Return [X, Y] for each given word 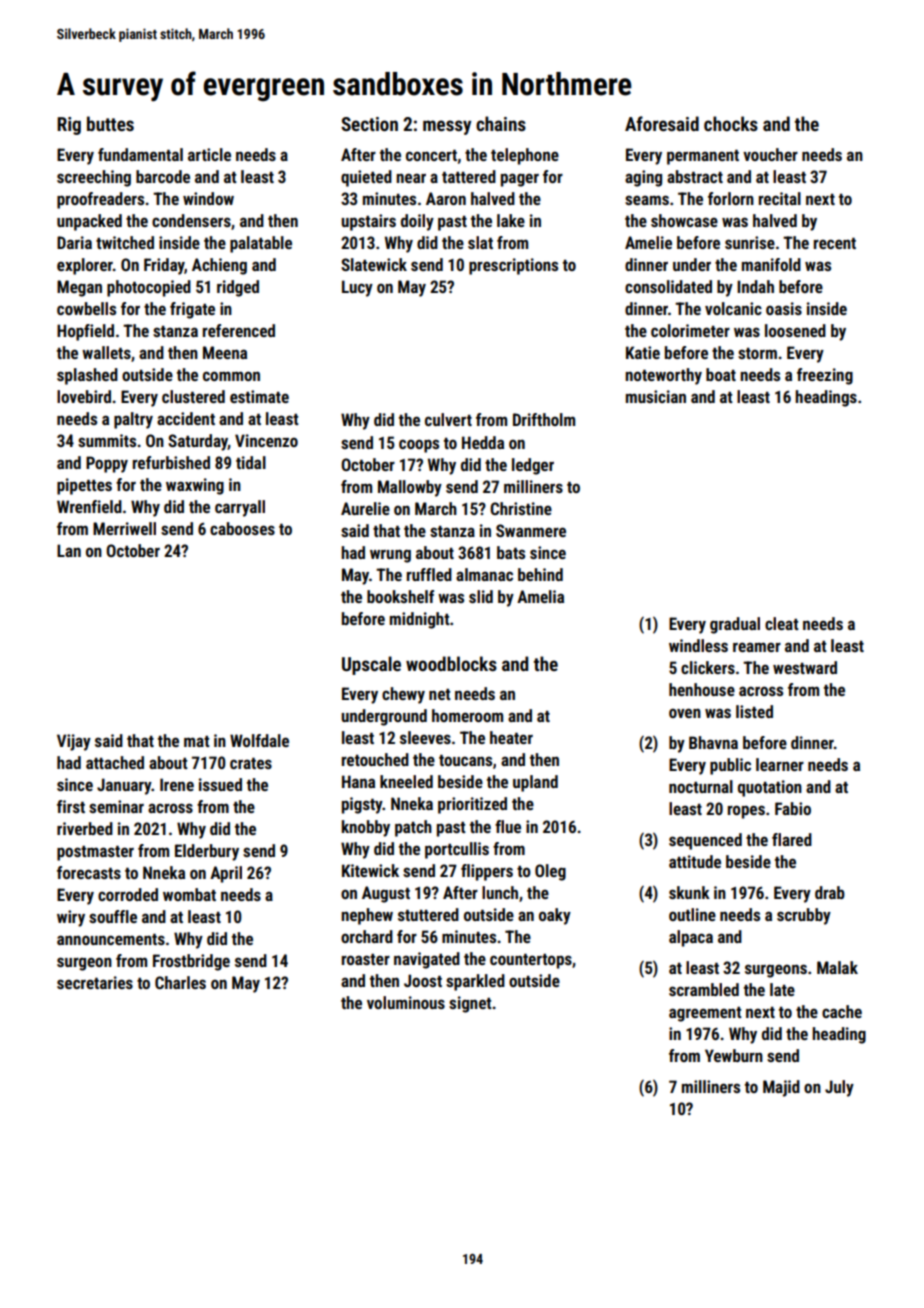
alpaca [691, 938]
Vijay [74, 742]
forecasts [89, 872]
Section [369, 124]
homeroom [467, 715]
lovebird [84, 396]
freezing [825, 376]
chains [501, 123]
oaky [555, 916]
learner [780, 764]
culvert [448, 419]
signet [470, 1004]
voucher [770, 154]
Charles [180, 982]
